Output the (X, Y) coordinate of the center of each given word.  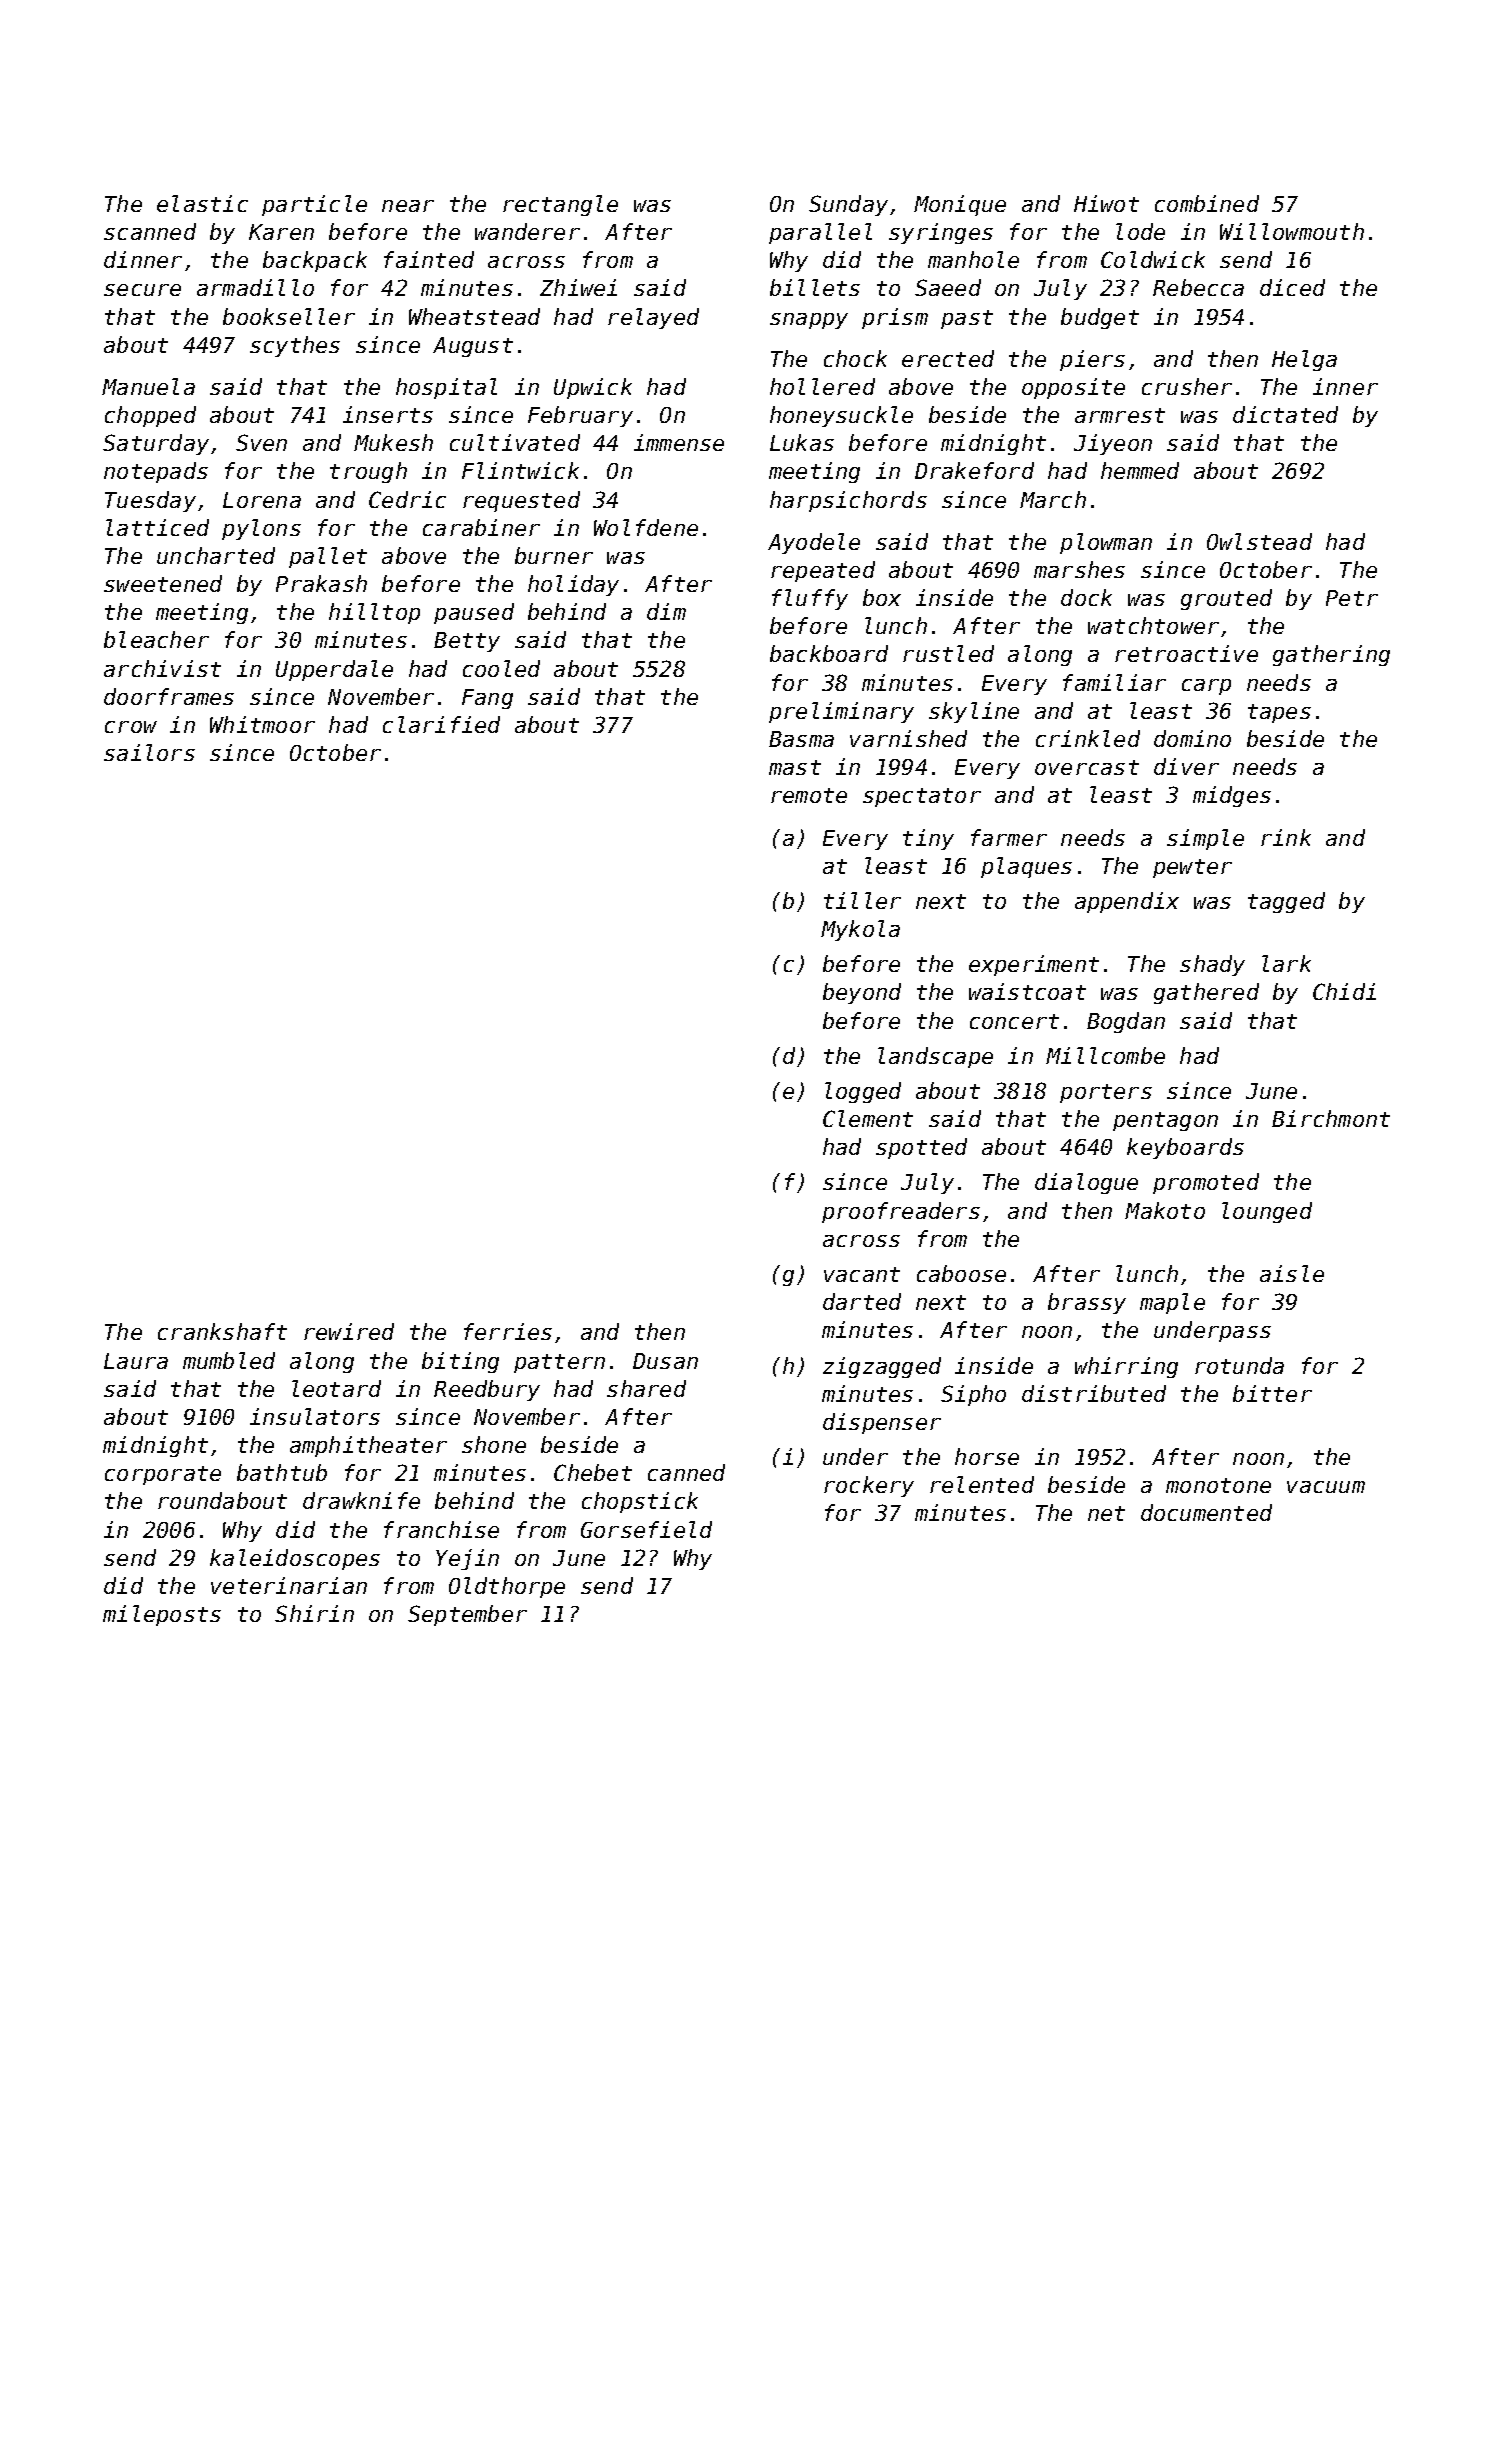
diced (1292, 287)
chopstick (640, 1502)
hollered (822, 386)
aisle (1292, 1273)
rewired (349, 1331)
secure (142, 290)
